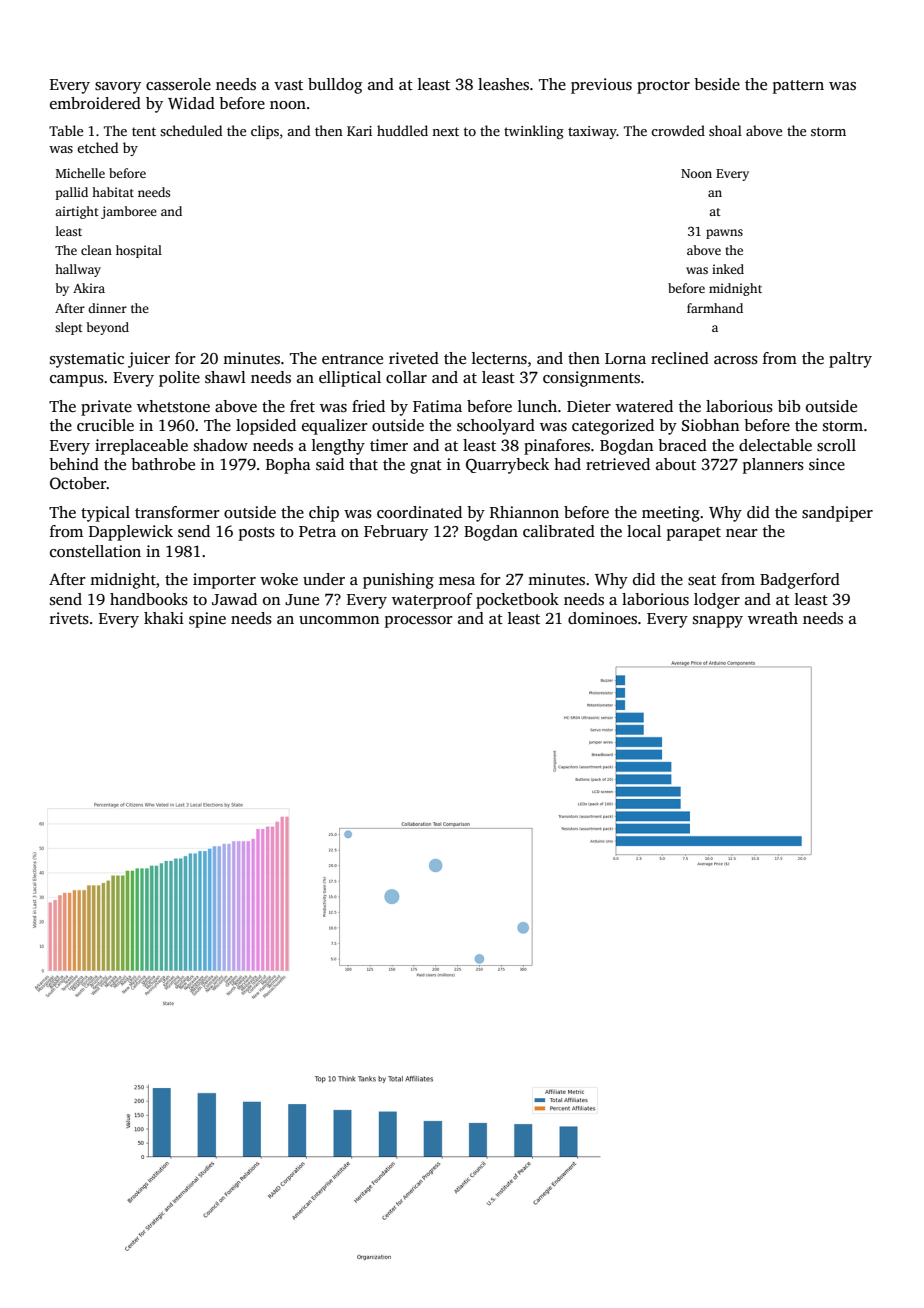 This screenshot has height=1308, width=924. Describe the element at coordinates (338, 447) in the screenshot. I see `lengthy` at that location.
